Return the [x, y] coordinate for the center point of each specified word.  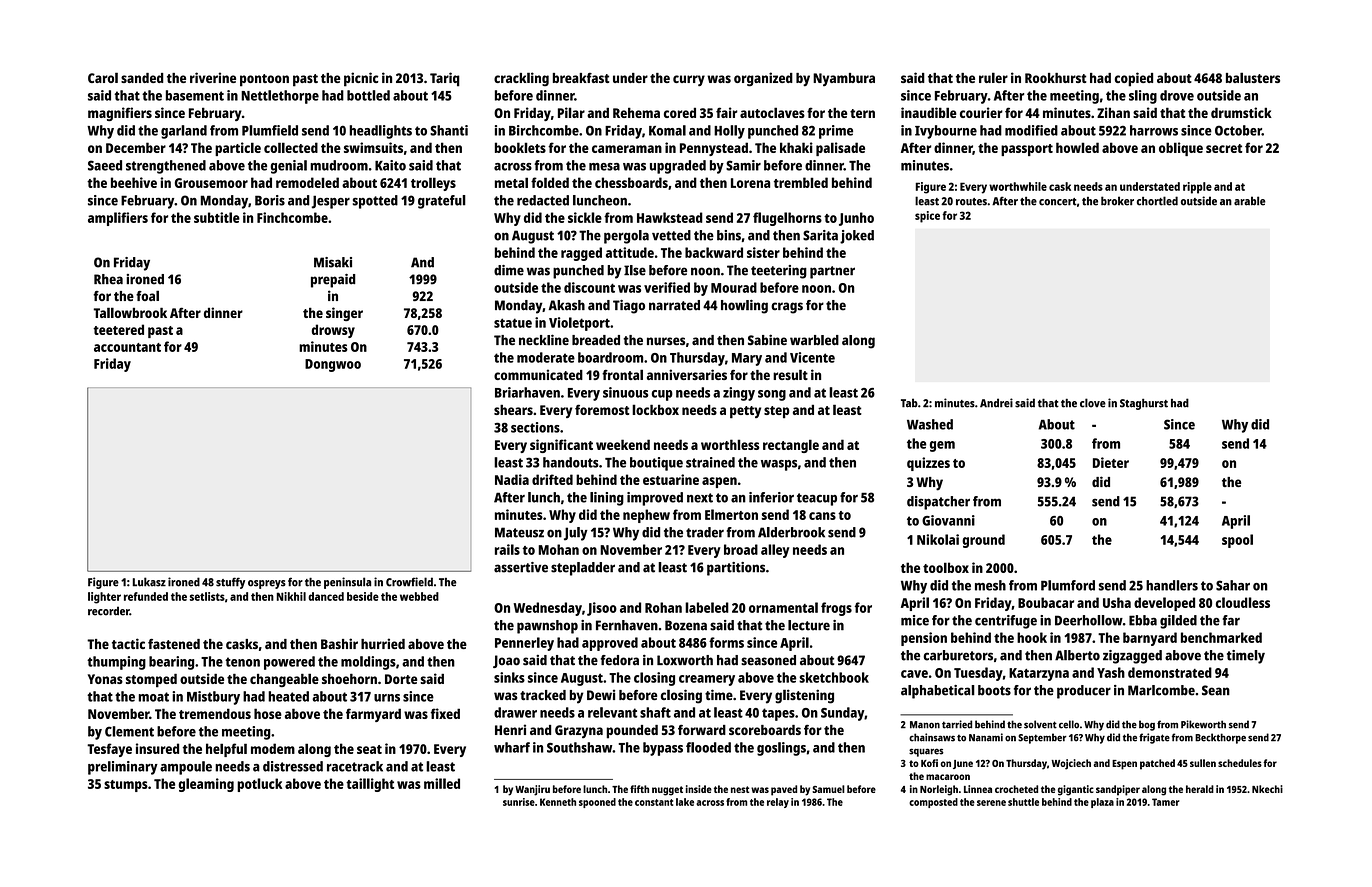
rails [507, 549]
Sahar [1233, 585]
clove [1093, 403]
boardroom [610, 357]
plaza [1102, 803]
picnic [361, 79]
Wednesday [547, 609]
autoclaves [772, 112]
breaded [596, 340]
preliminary [123, 768]
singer [344, 314]
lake [685, 802]
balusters [1253, 77]
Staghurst [1144, 404]
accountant [127, 347]
